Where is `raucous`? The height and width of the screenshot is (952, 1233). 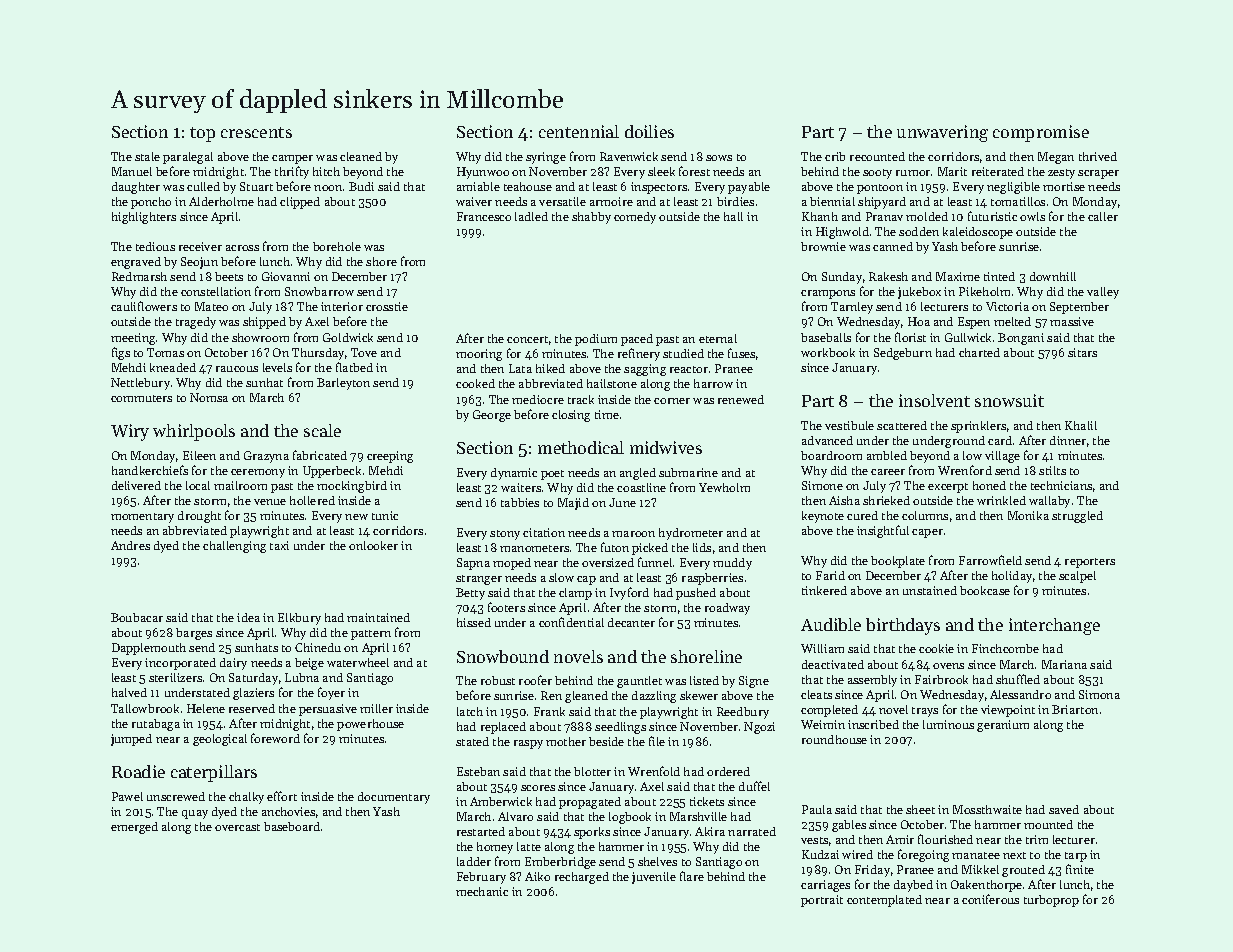
raucous is located at coordinates (237, 369).
